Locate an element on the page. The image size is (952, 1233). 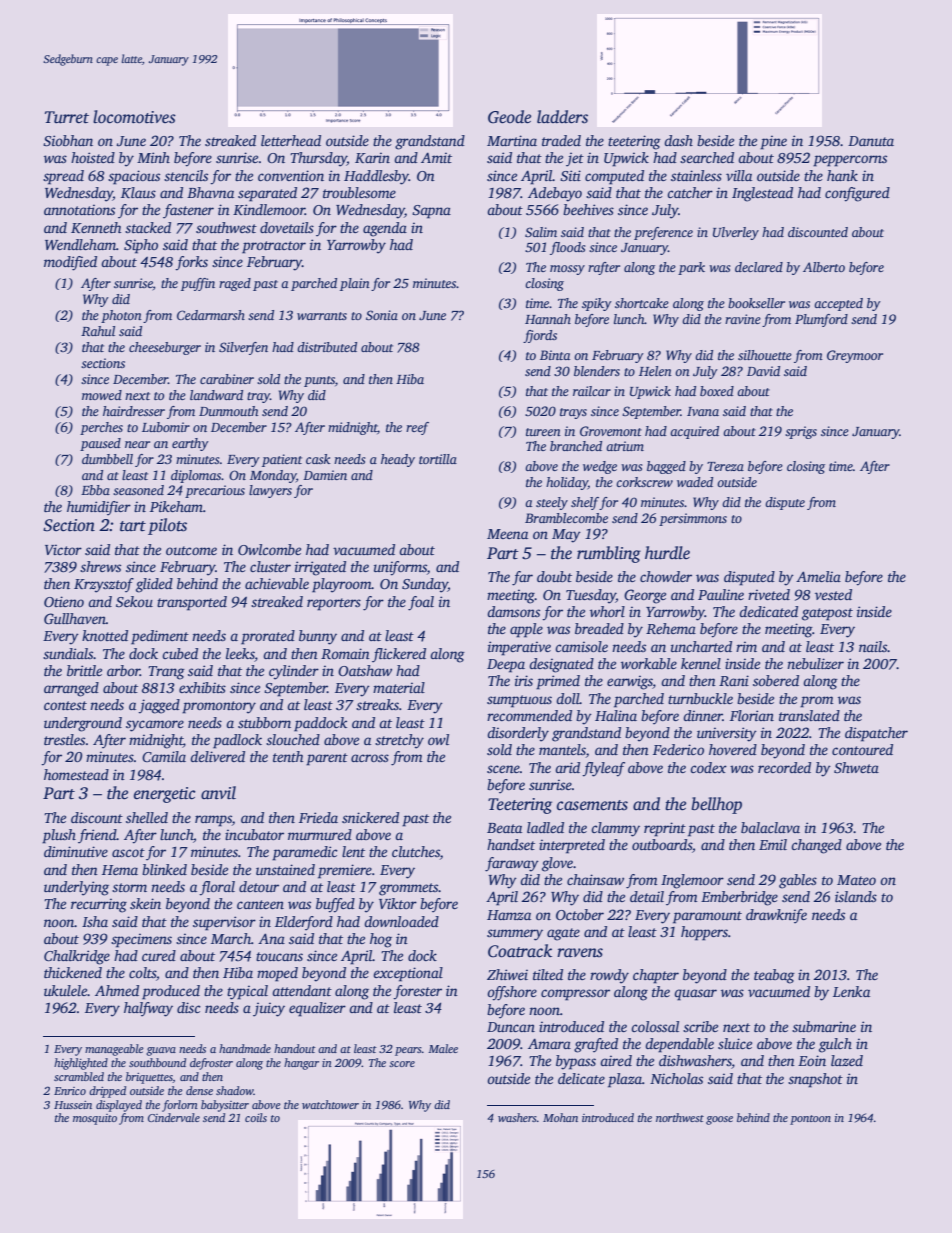
ukulele is located at coordinates (66, 990).
